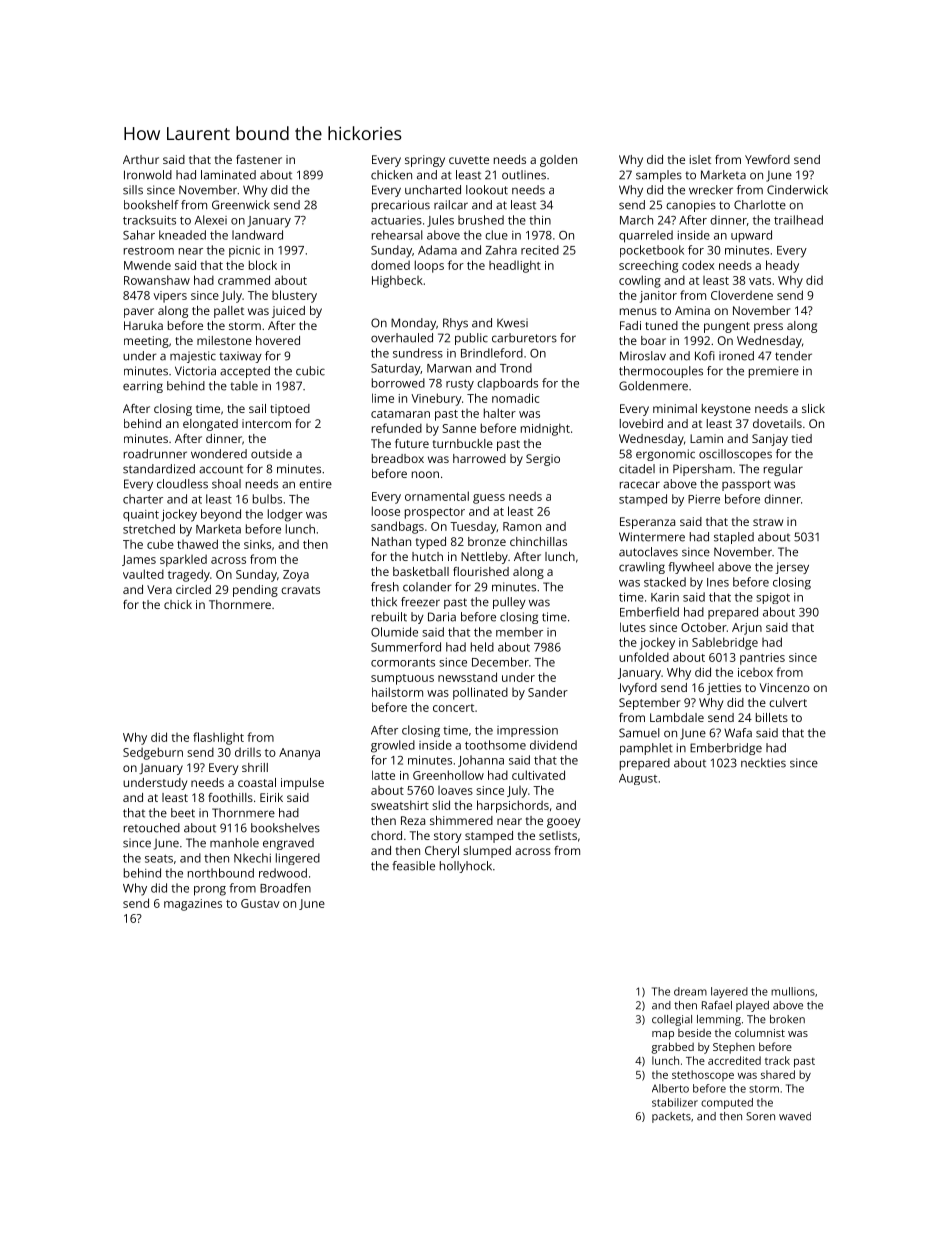 This image has height=1233, width=952. What do you see at coordinates (240, 357) in the image?
I see `taxiway` at bounding box center [240, 357].
